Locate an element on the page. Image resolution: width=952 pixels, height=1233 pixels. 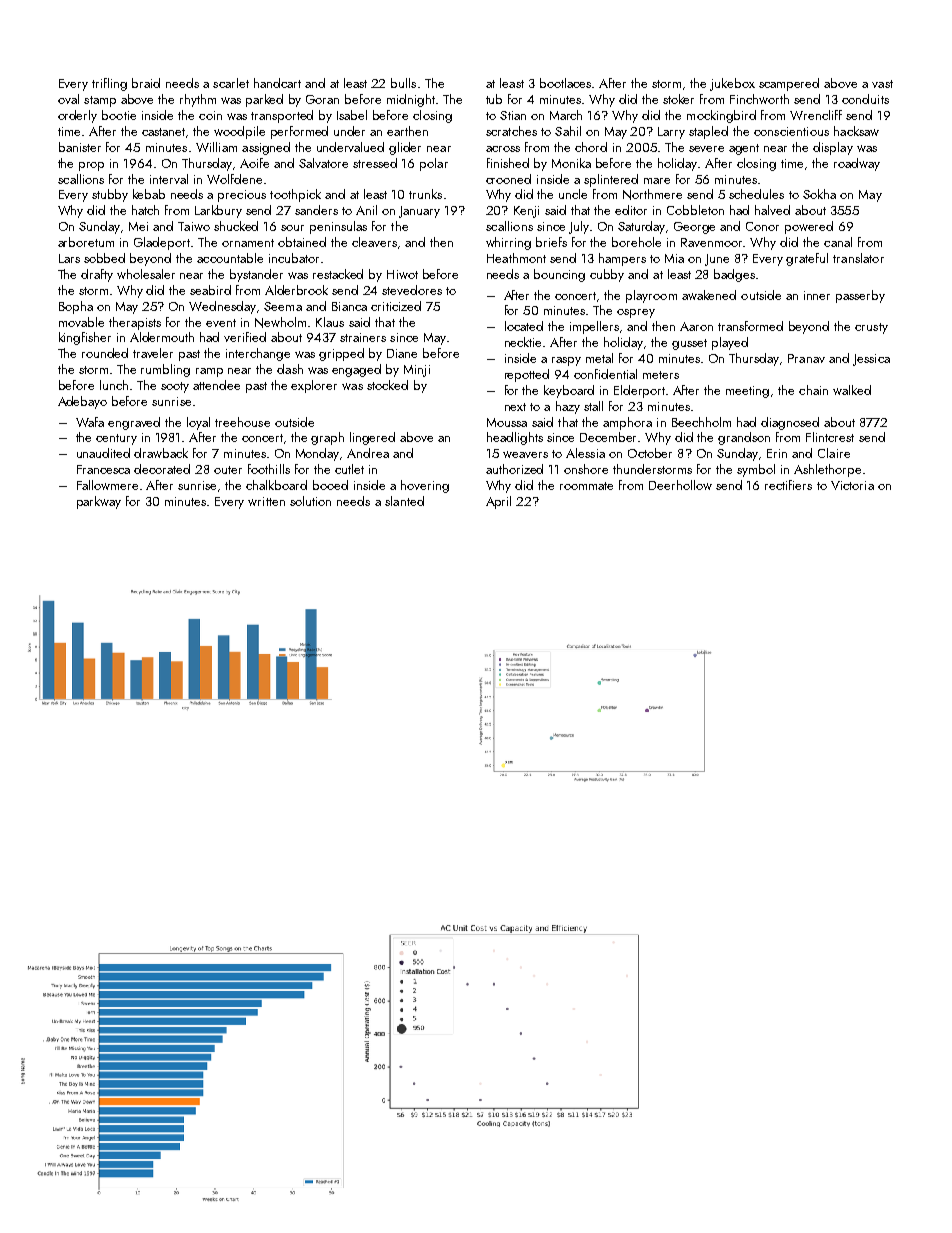
drawback is located at coordinates (161, 453).
